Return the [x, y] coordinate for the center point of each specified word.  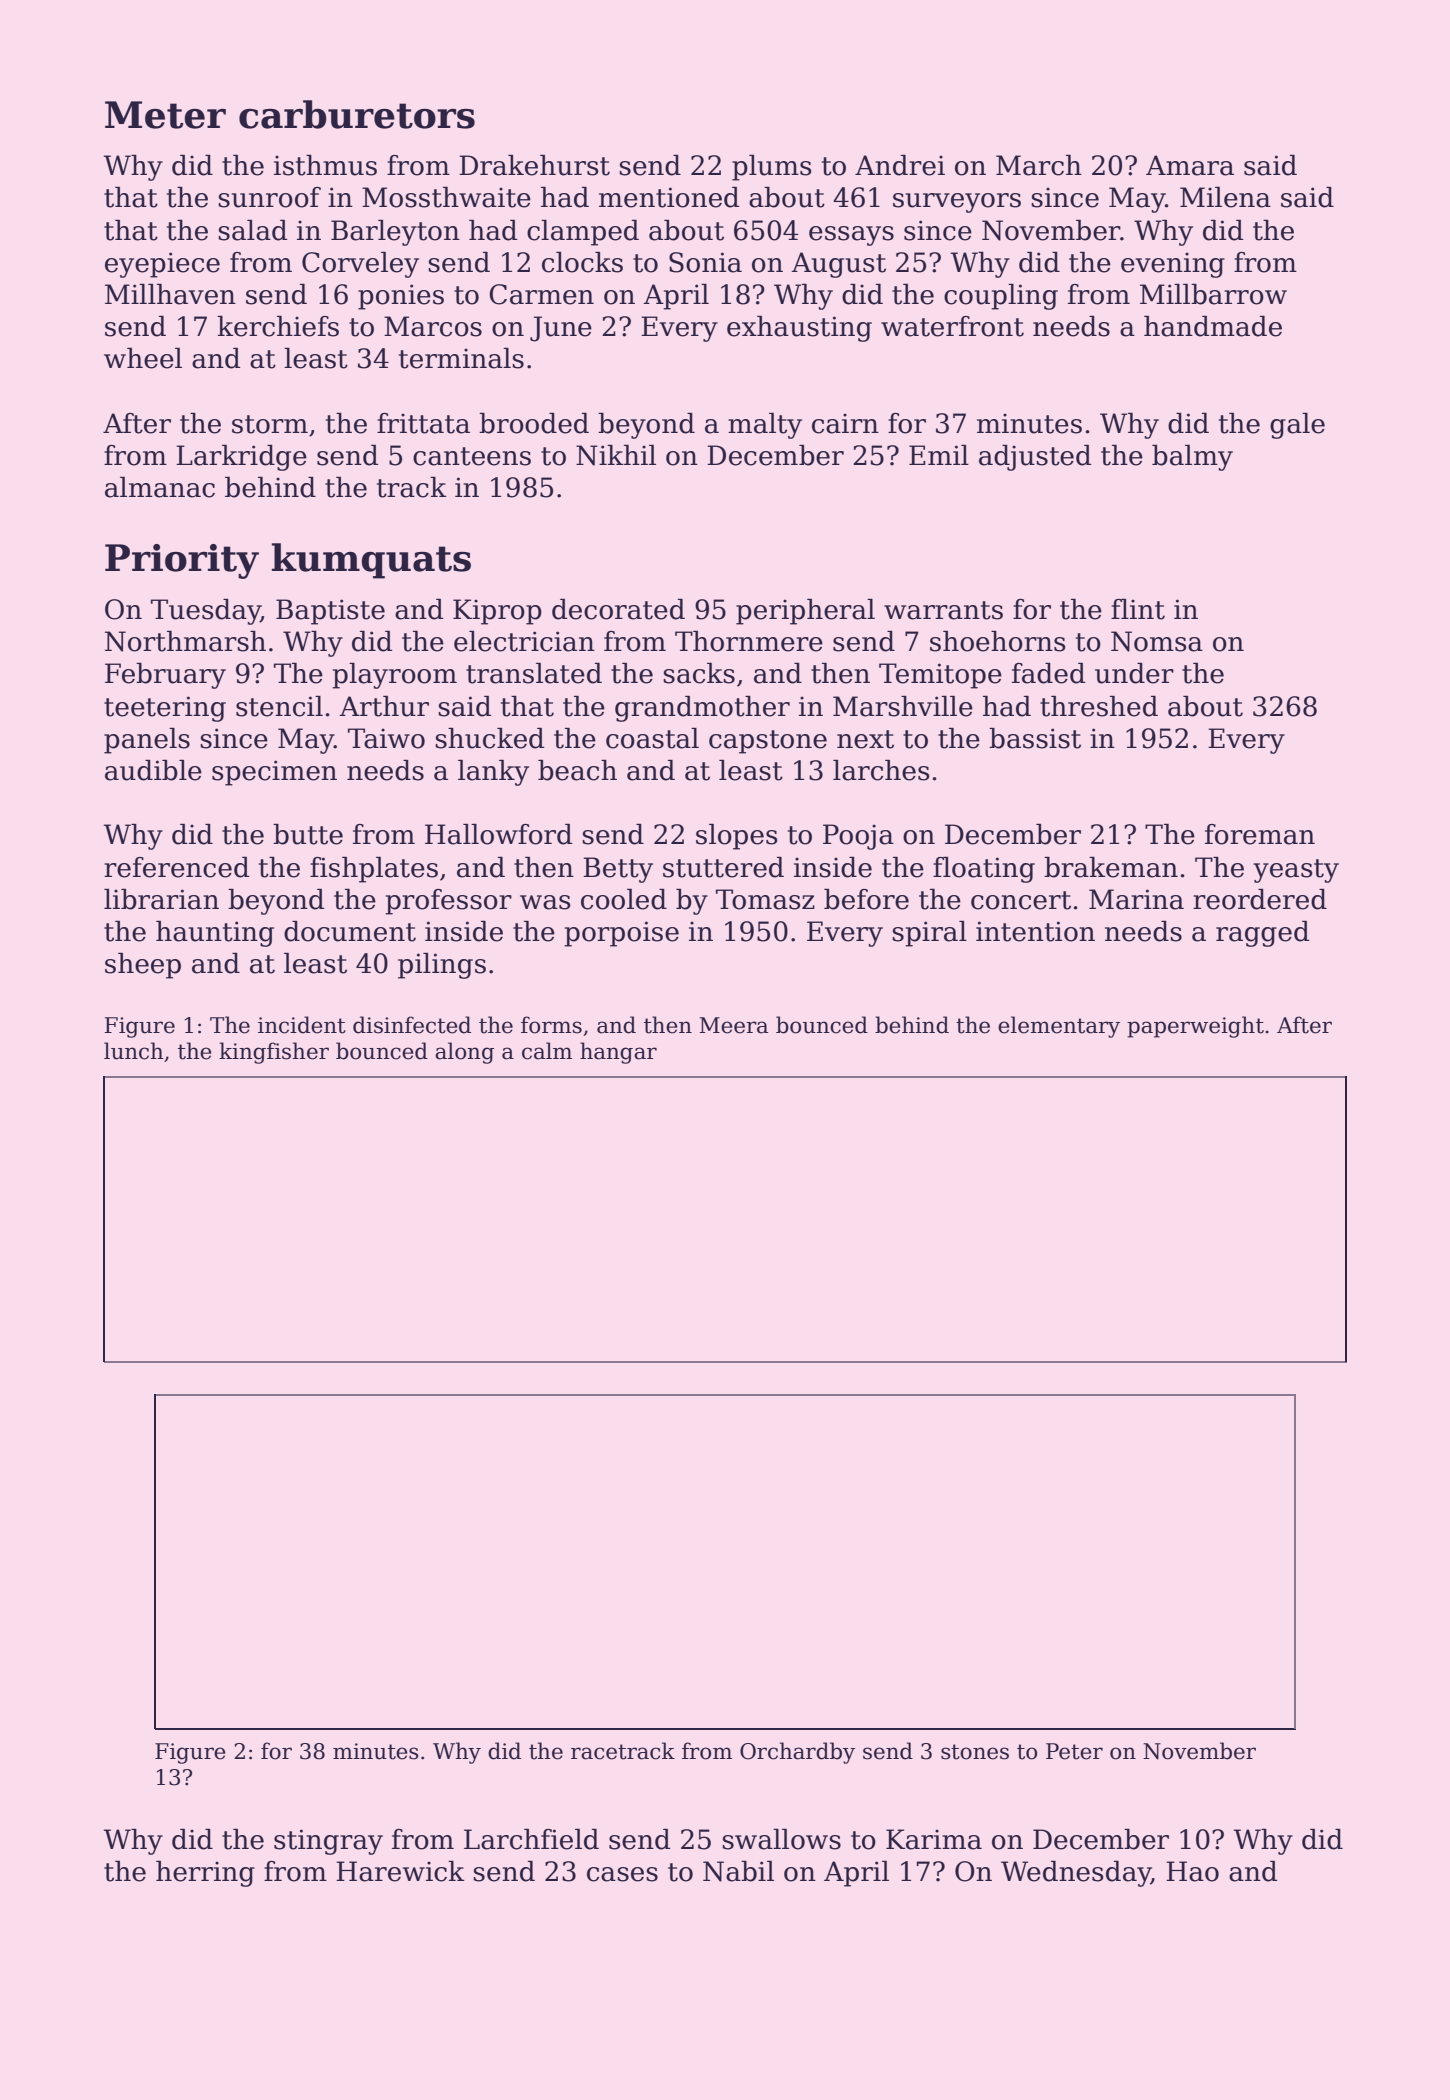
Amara [1190, 165]
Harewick [400, 1871]
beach [577, 770]
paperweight [1195, 1027]
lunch [134, 1051]
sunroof [269, 197]
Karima [934, 1839]
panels [147, 741]
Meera [733, 1025]
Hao [1192, 1871]
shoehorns [998, 641]
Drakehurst [534, 165]
